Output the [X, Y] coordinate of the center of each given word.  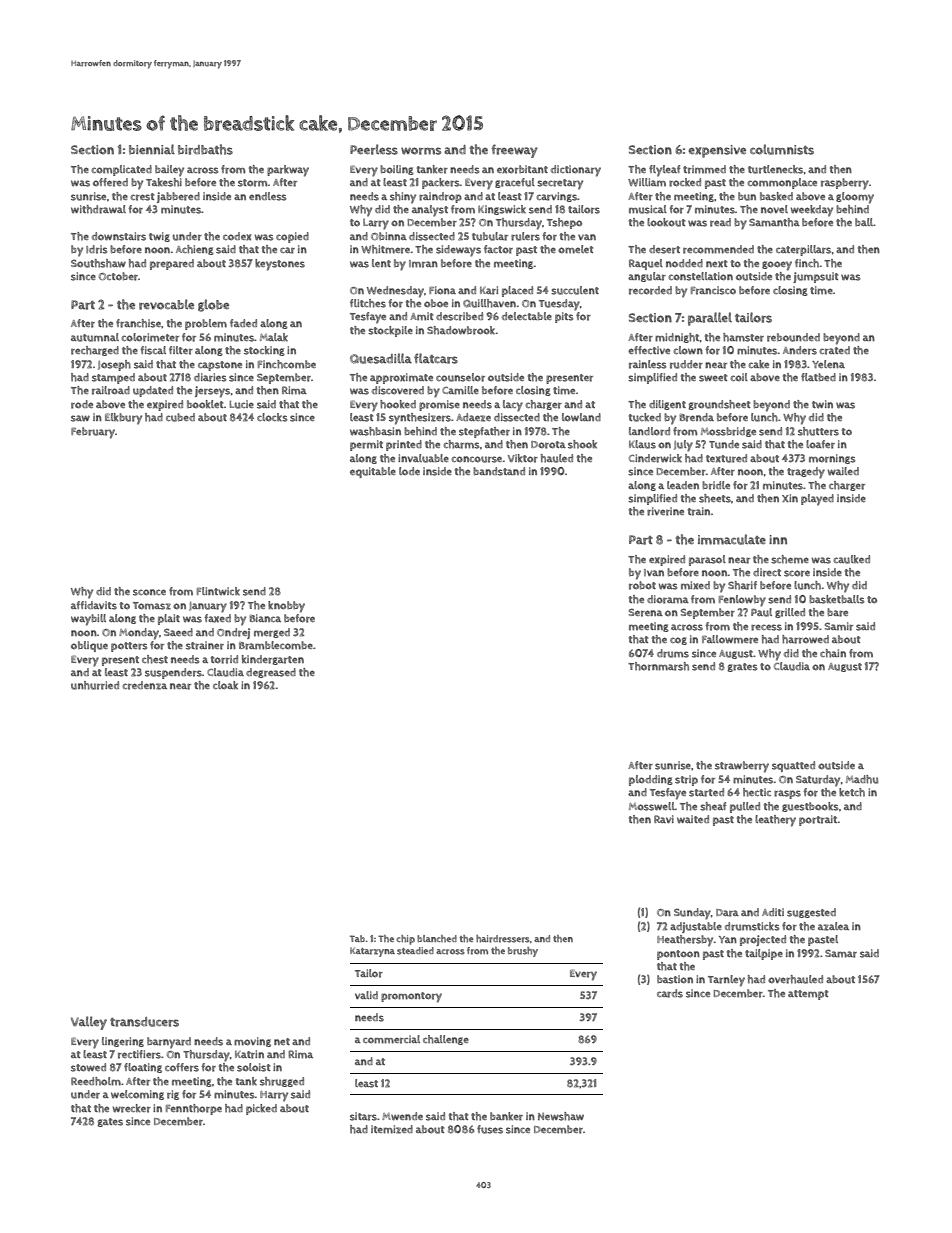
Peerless [374, 149]
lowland [581, 417]
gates [110, 1122]
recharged [95, 351]
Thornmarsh [658, 666]
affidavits [94, 605]
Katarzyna [372, 952]
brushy [523, 952]
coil [739, 377]
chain [833, 653]
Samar [841, 953]
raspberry [845, 184]
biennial [152, 149]
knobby [286, 607]
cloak [225, 685]
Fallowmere [730, 639]
